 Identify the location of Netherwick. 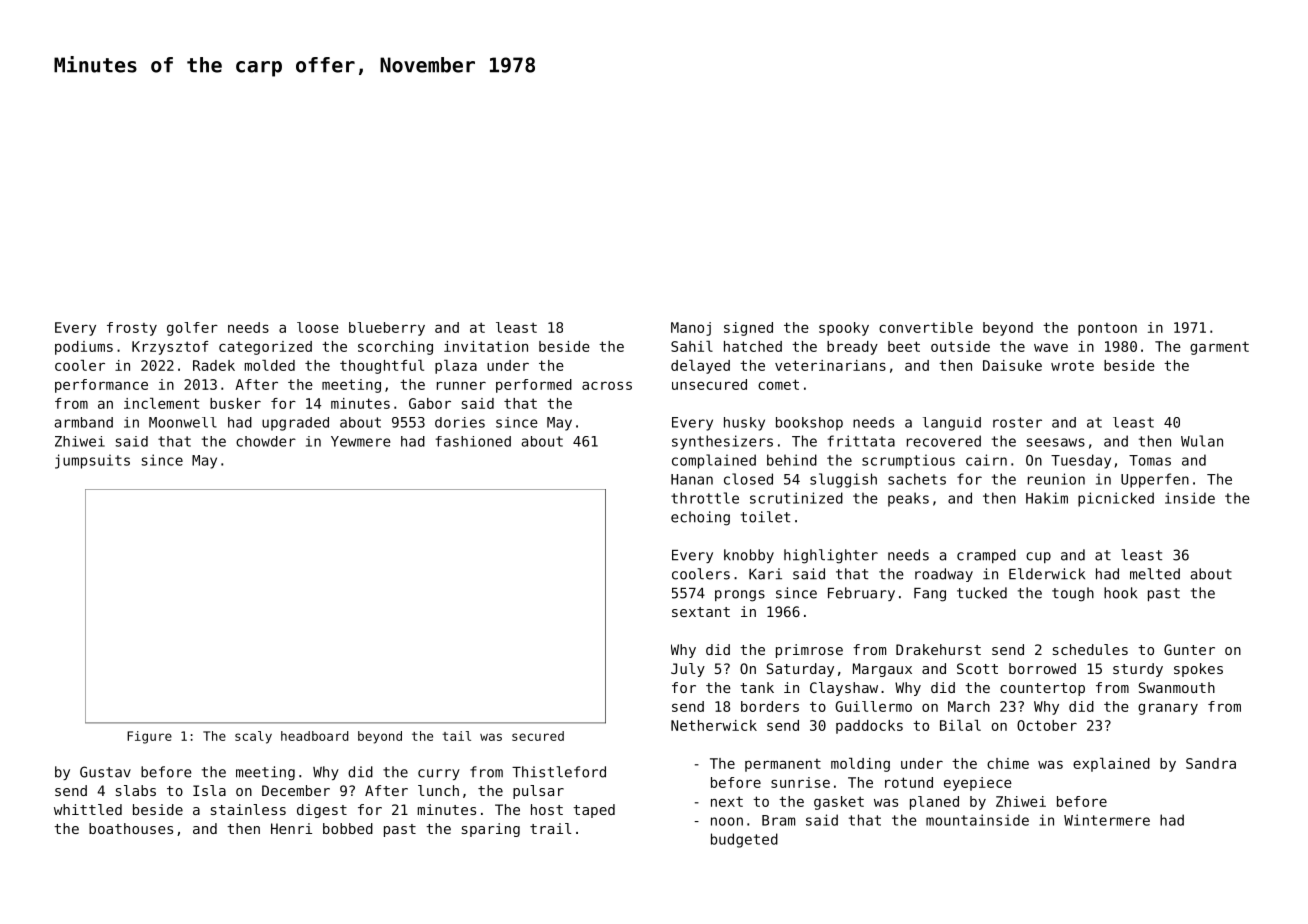
(714, 725).
